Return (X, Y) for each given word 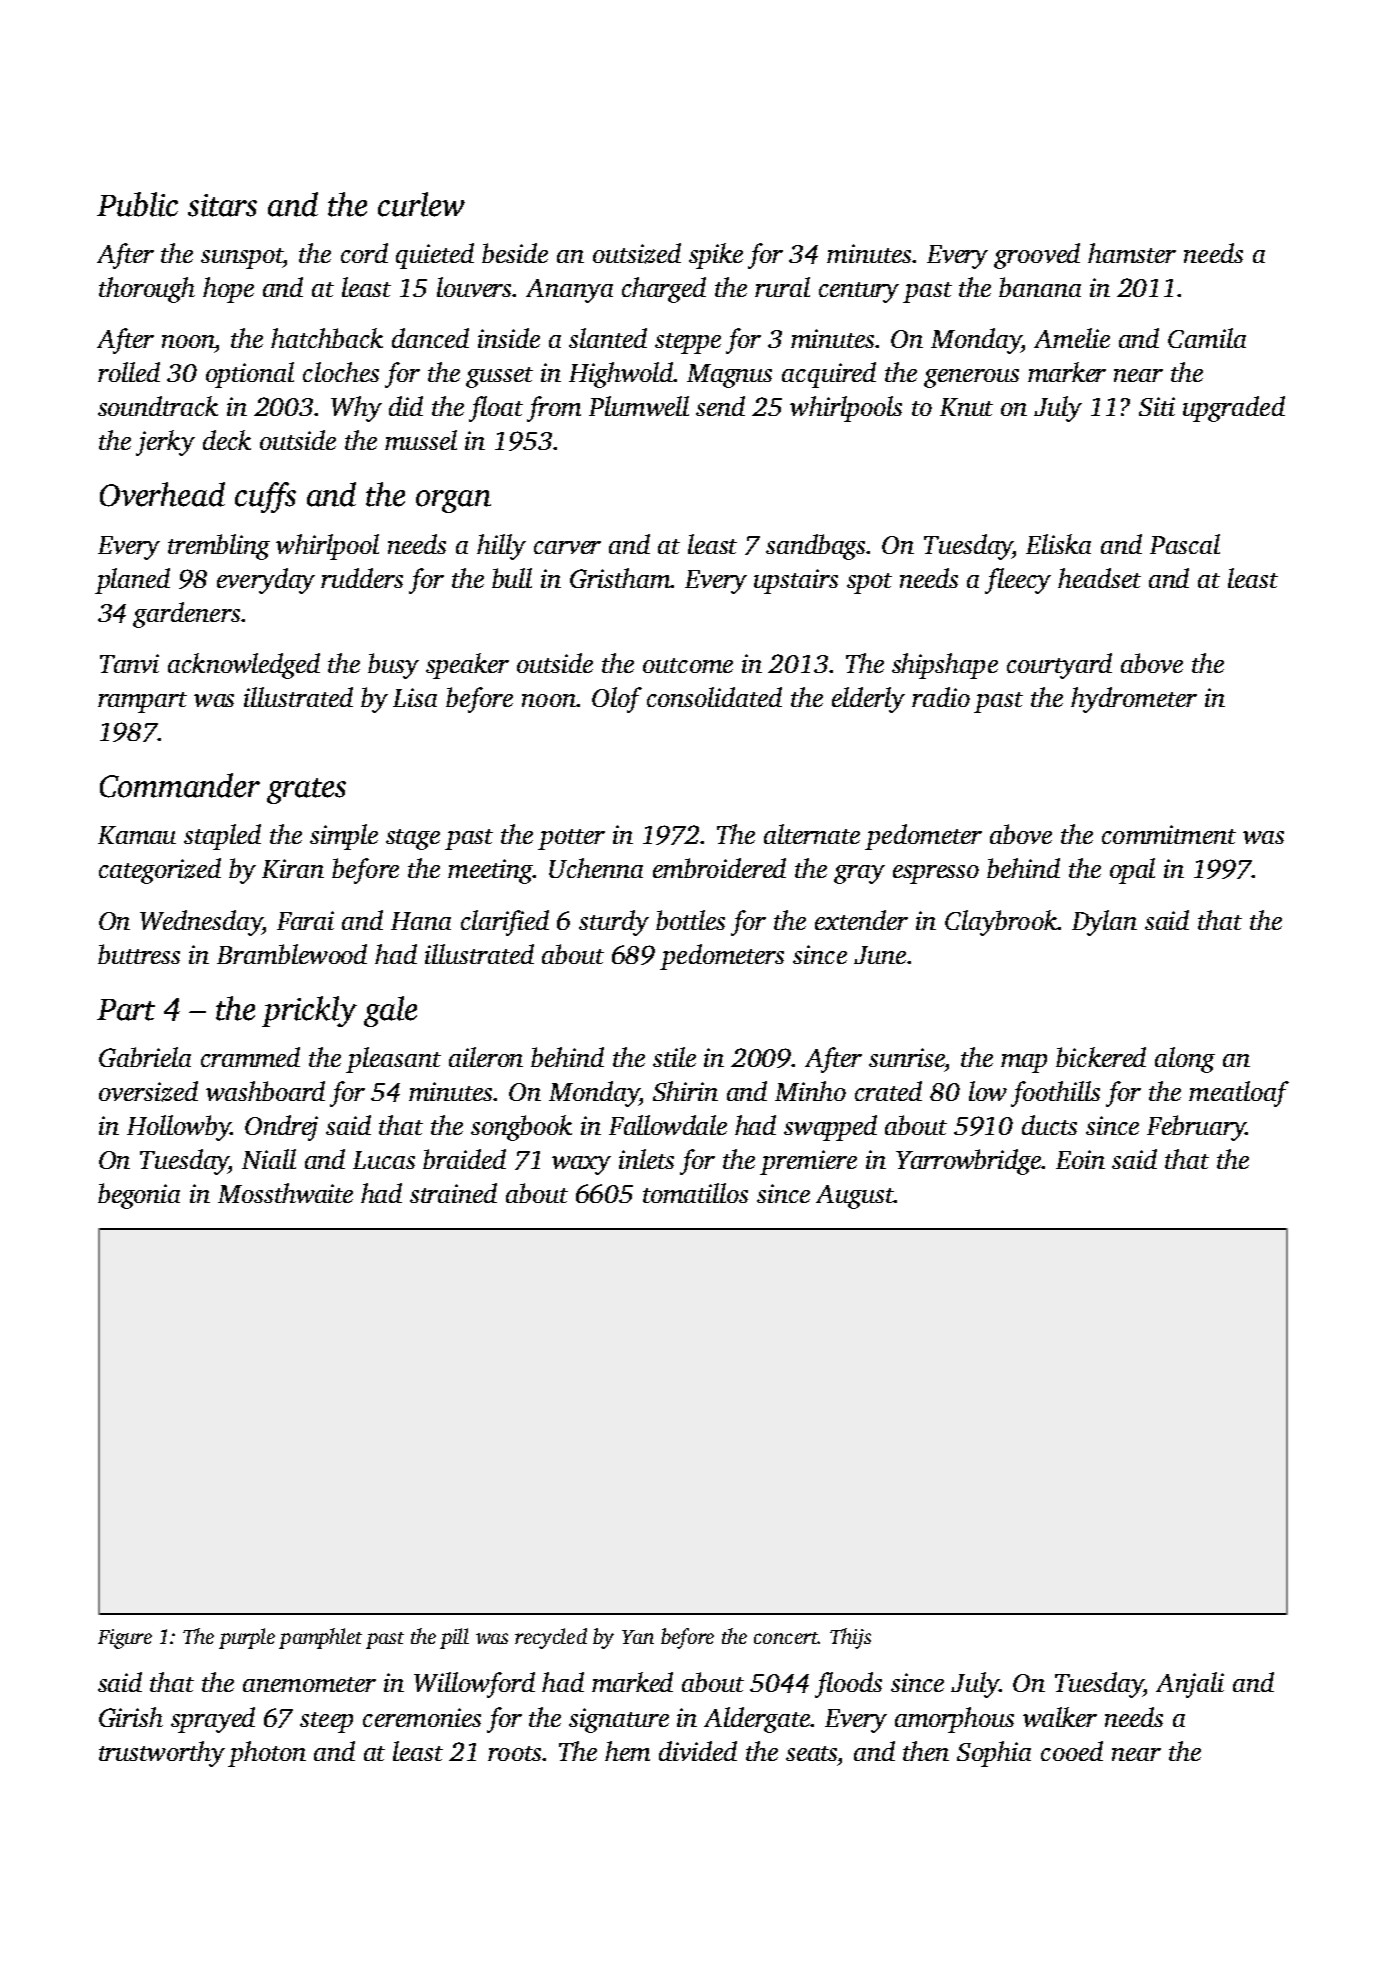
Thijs (850, 1638)
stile (674, 1057)
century (859, 292)
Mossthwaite (285, 1193)
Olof (617, 700)
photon (267, 1754)
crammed (250, 1057)
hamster (1132, 253)
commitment (1169, 834)
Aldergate (757, 1720)
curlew (421, 204)
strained (453, 1193)
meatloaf (1239, 1094)
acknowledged (244, 666)
